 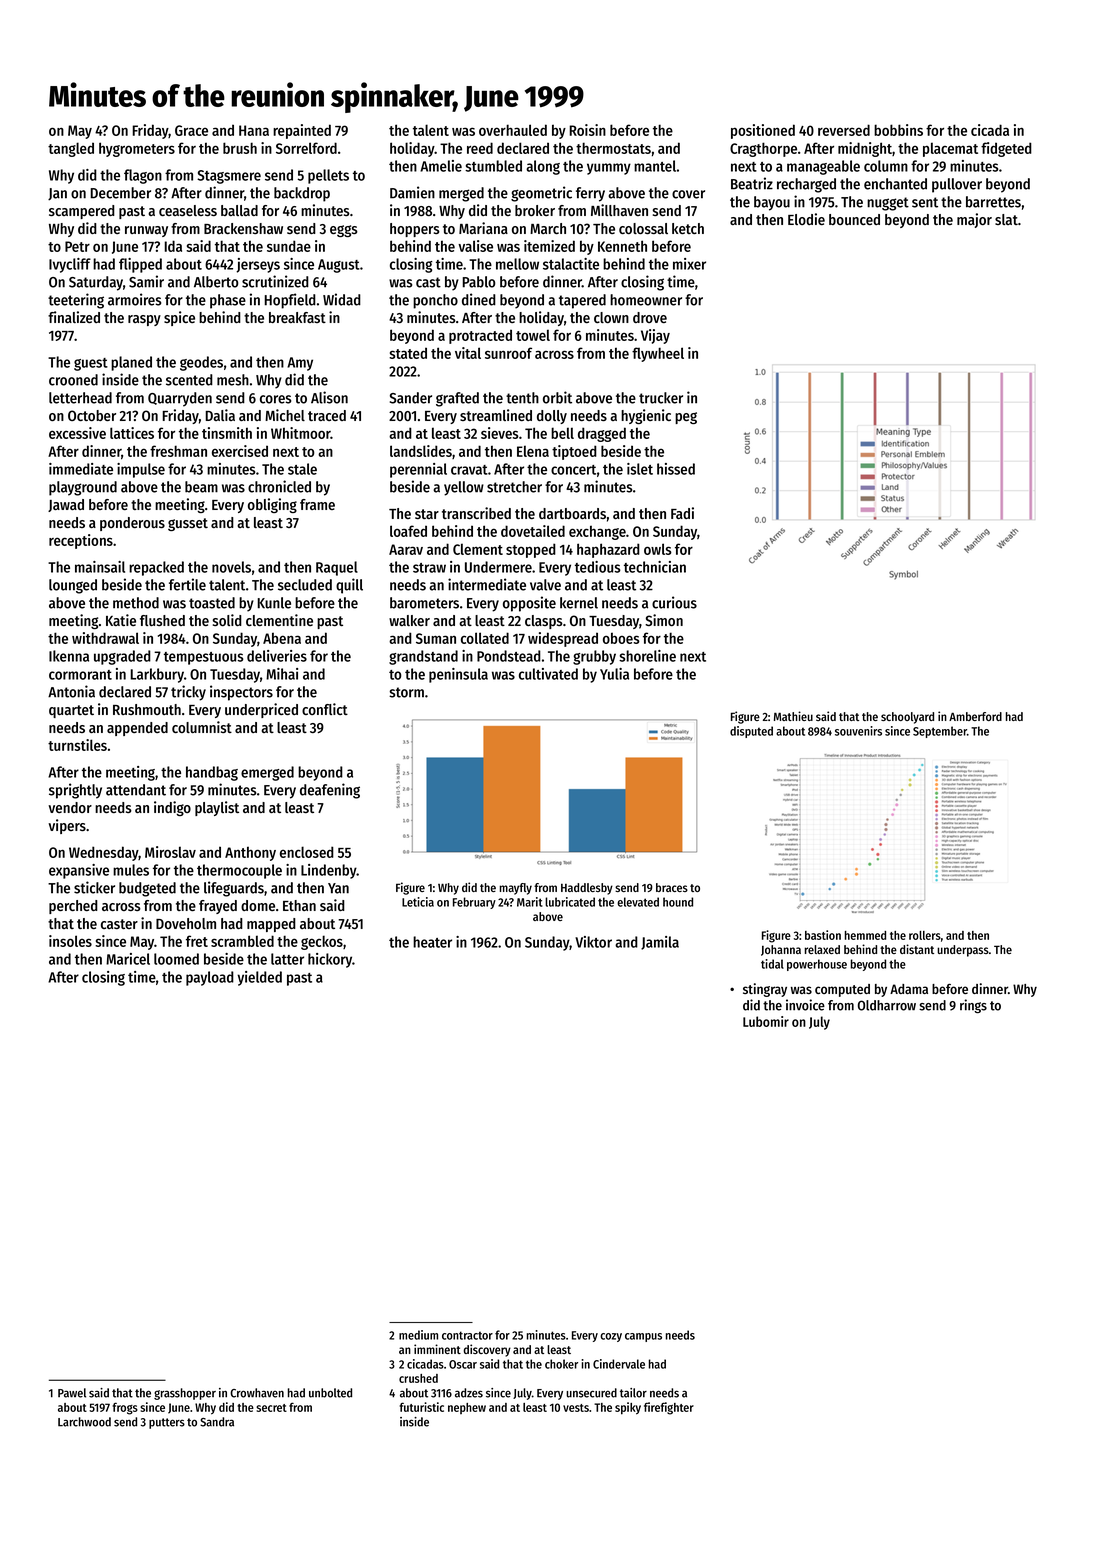 I want to click on Roisin, so click(x=587, y=130).
